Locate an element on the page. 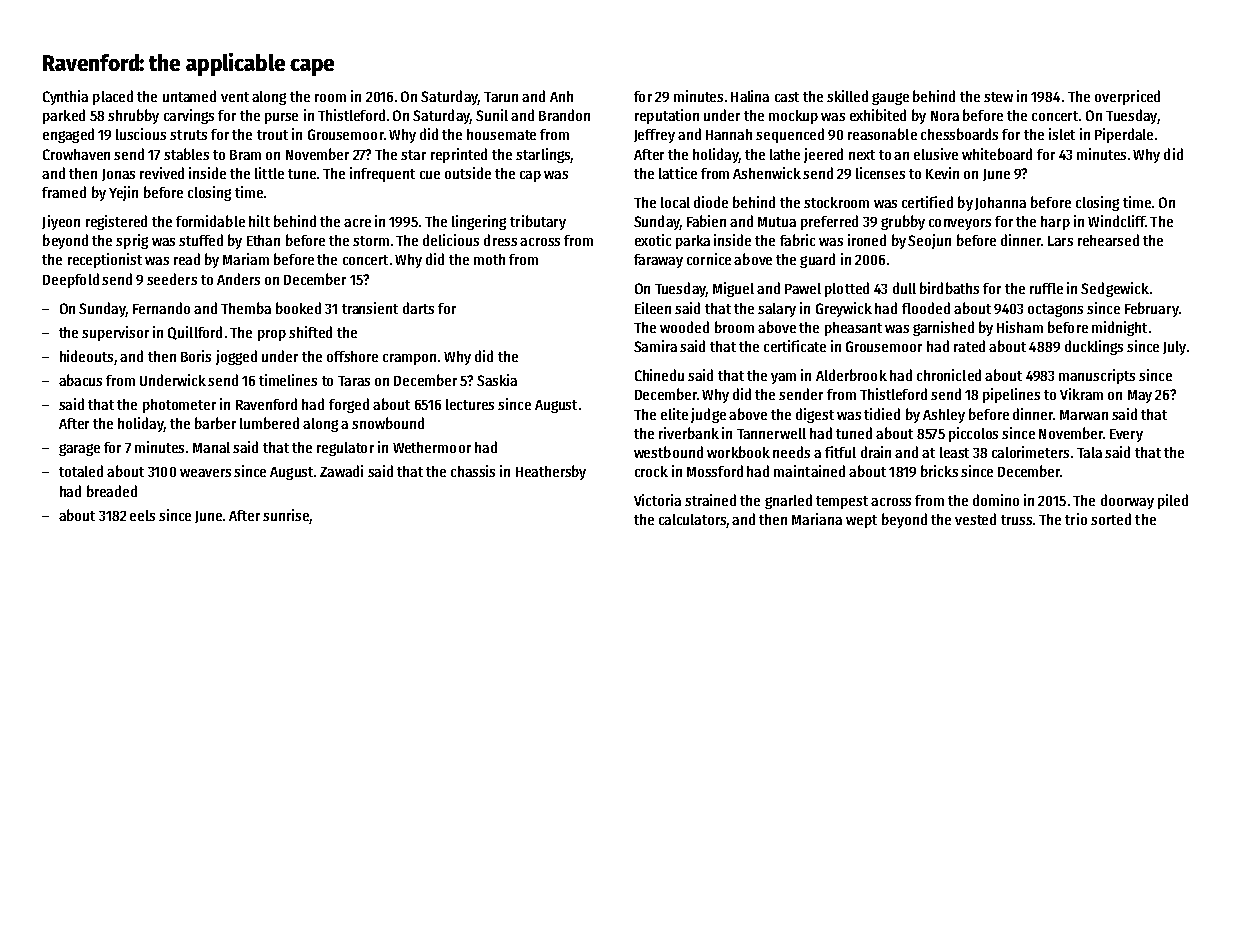 The width and height of the page is (1233, 952). Sedgewick is located at coordinates (1115, 289).
